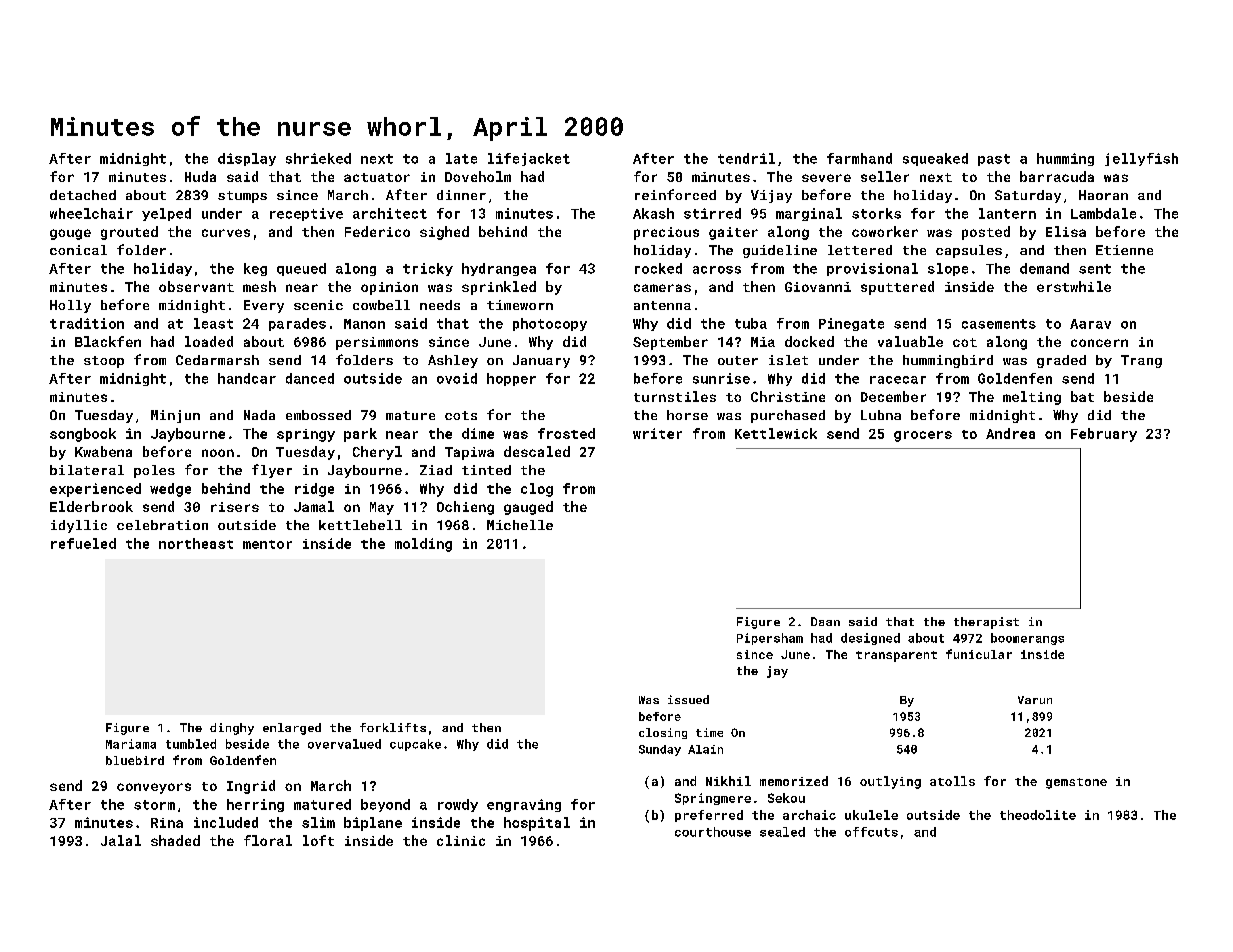 The width and height of the document is (1233, 952). I want to click on experienced, so click(95, 490).
